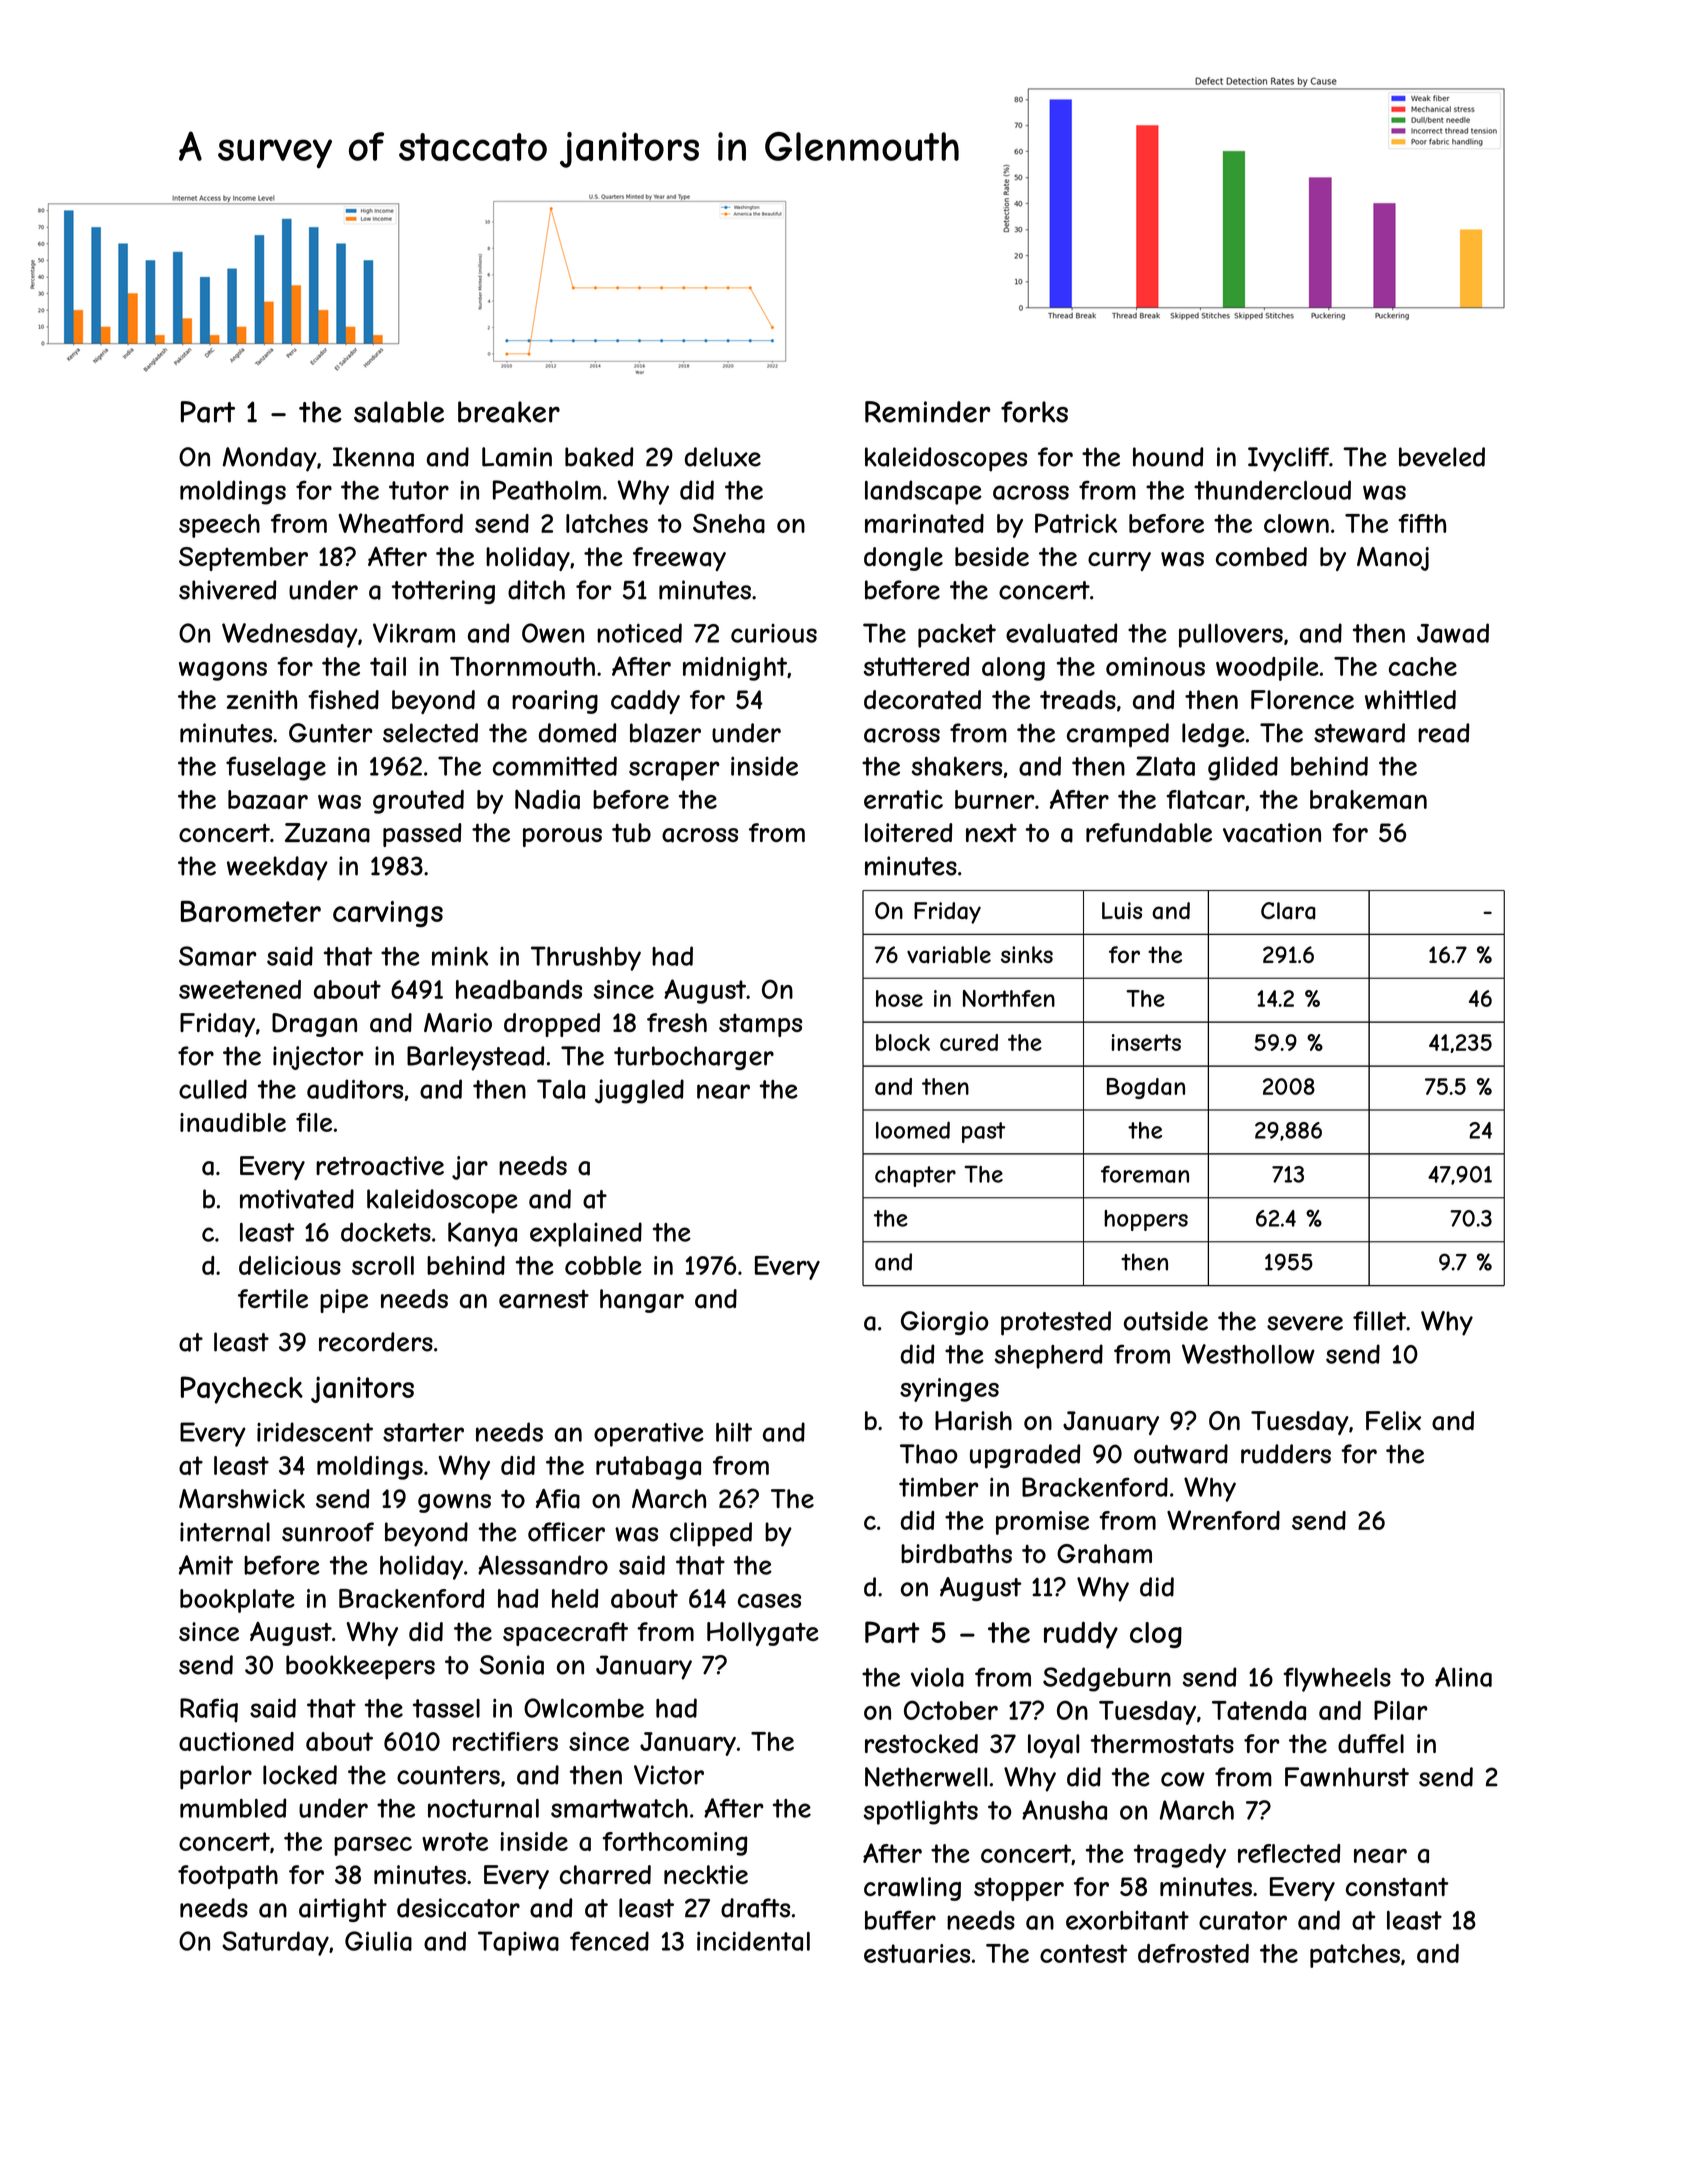 Image resolution: width=1683 pixels, height=2178 pixels. Describe the element at coordinates (723, 457) in the screenshot. I see `deluxe` at that location.
